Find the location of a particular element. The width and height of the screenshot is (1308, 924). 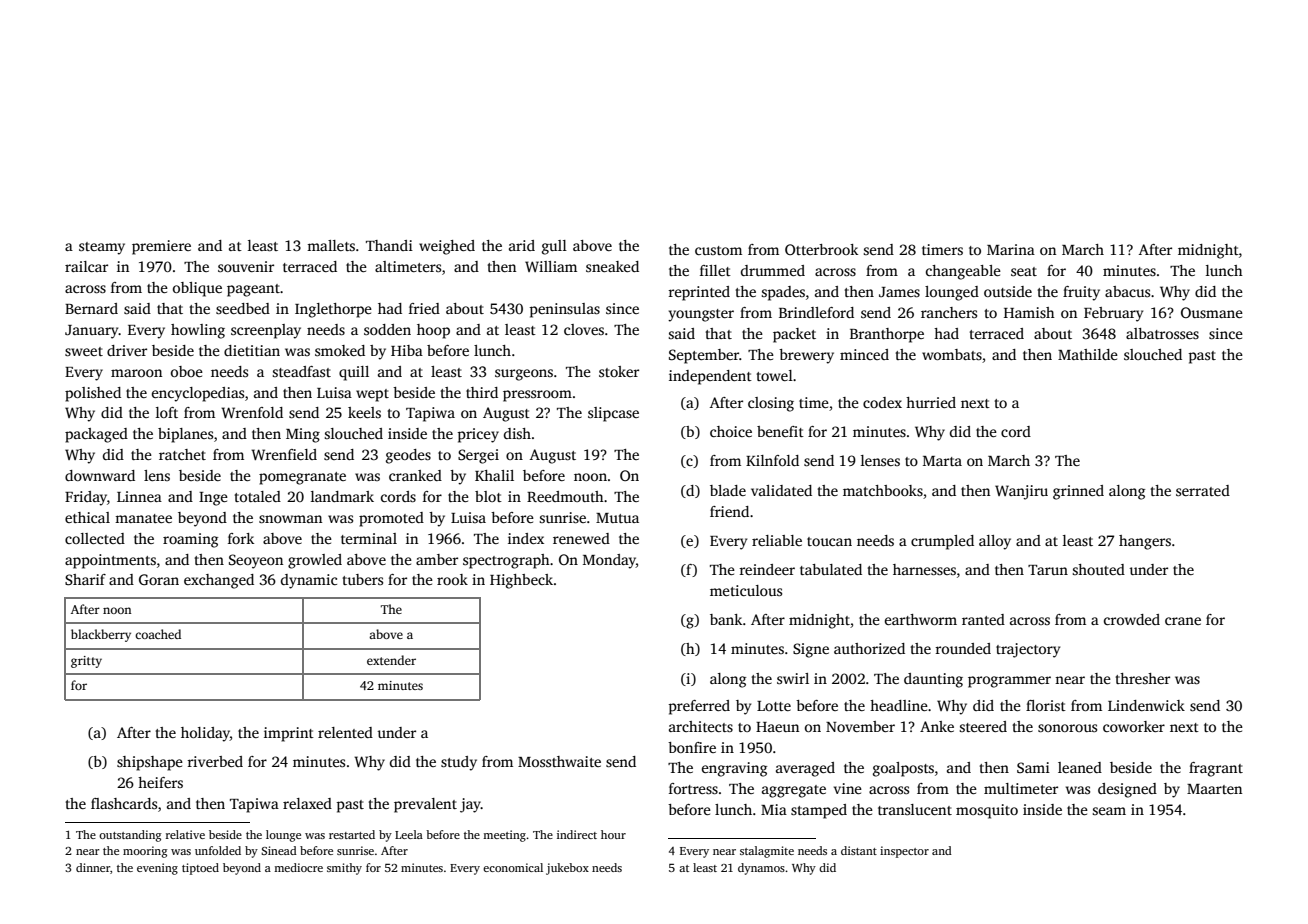

dynamos is located at coordinates (761, 869).
